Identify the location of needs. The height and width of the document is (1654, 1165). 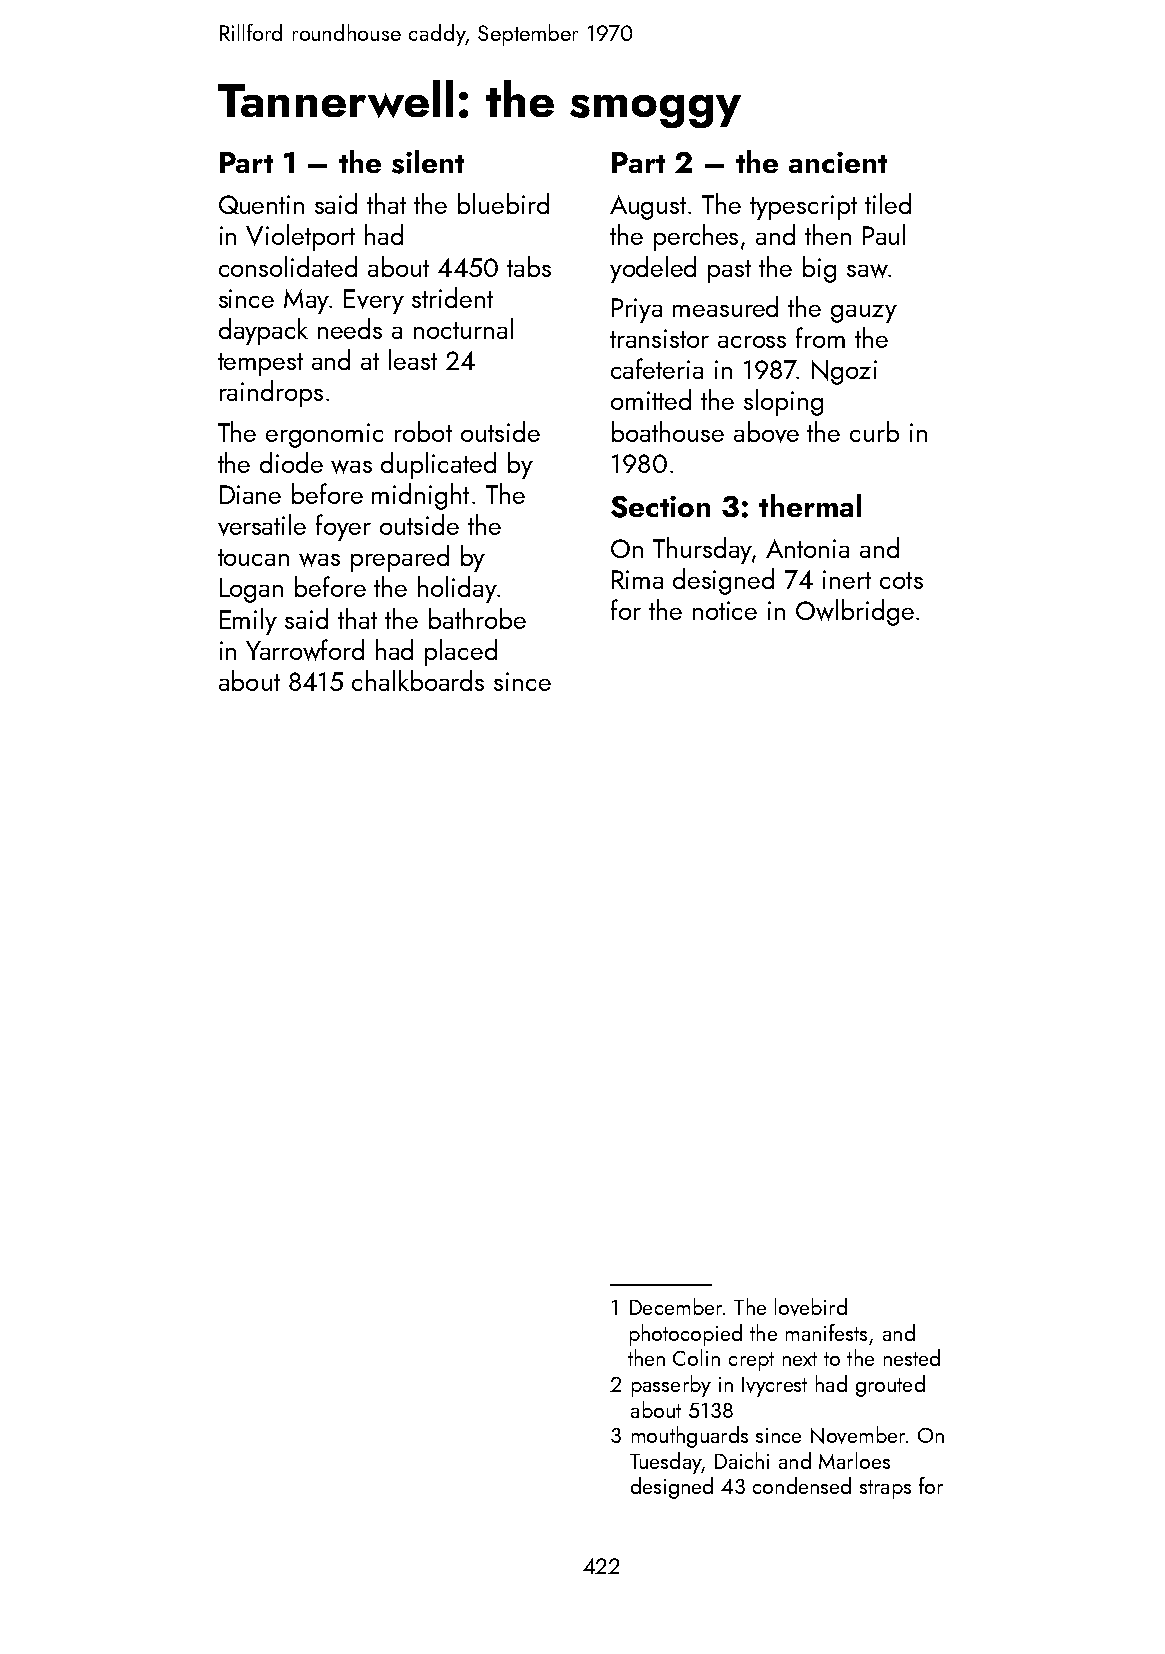
(350, 328).
